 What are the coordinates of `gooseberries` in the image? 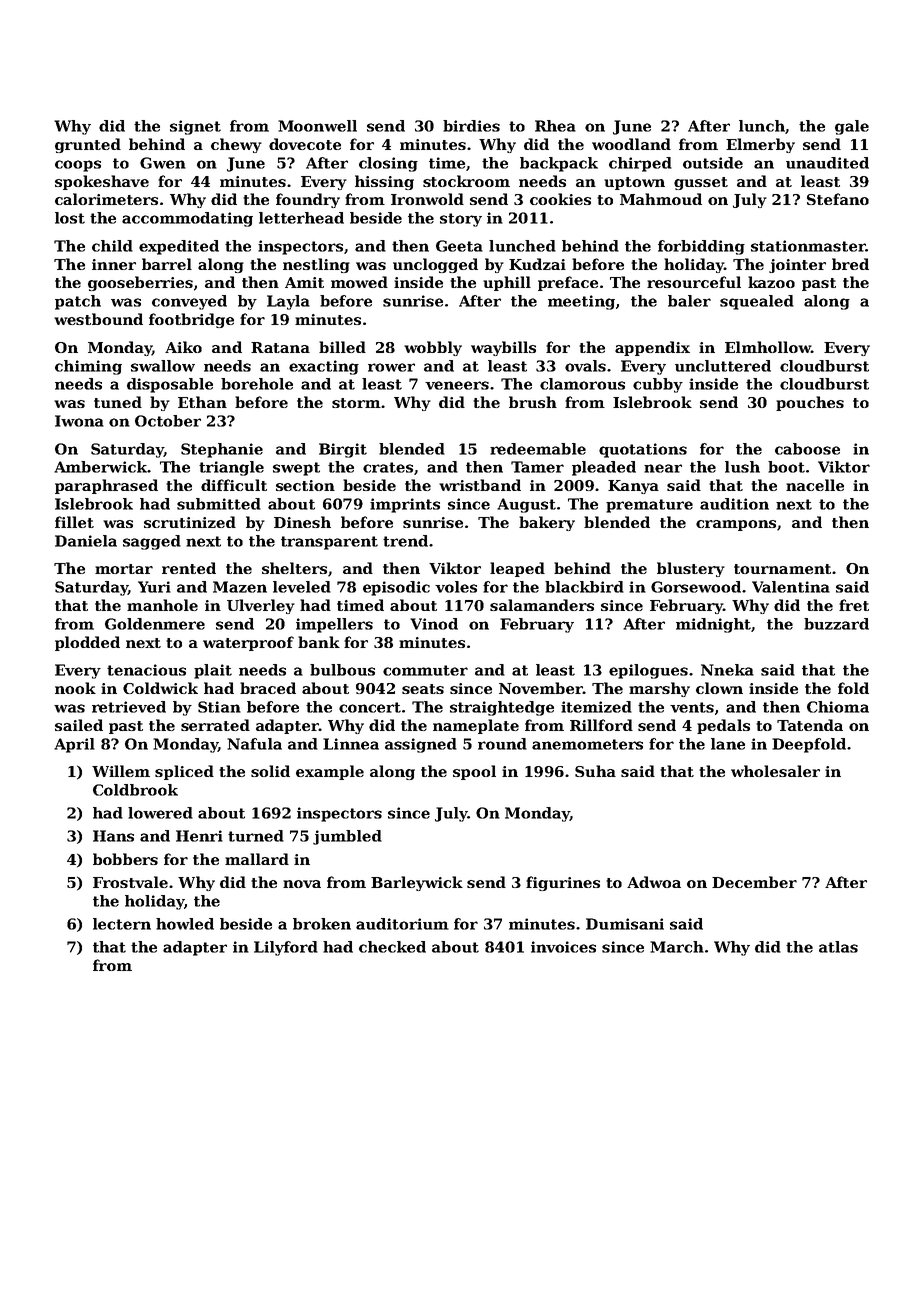 It's located at (140, 283).
